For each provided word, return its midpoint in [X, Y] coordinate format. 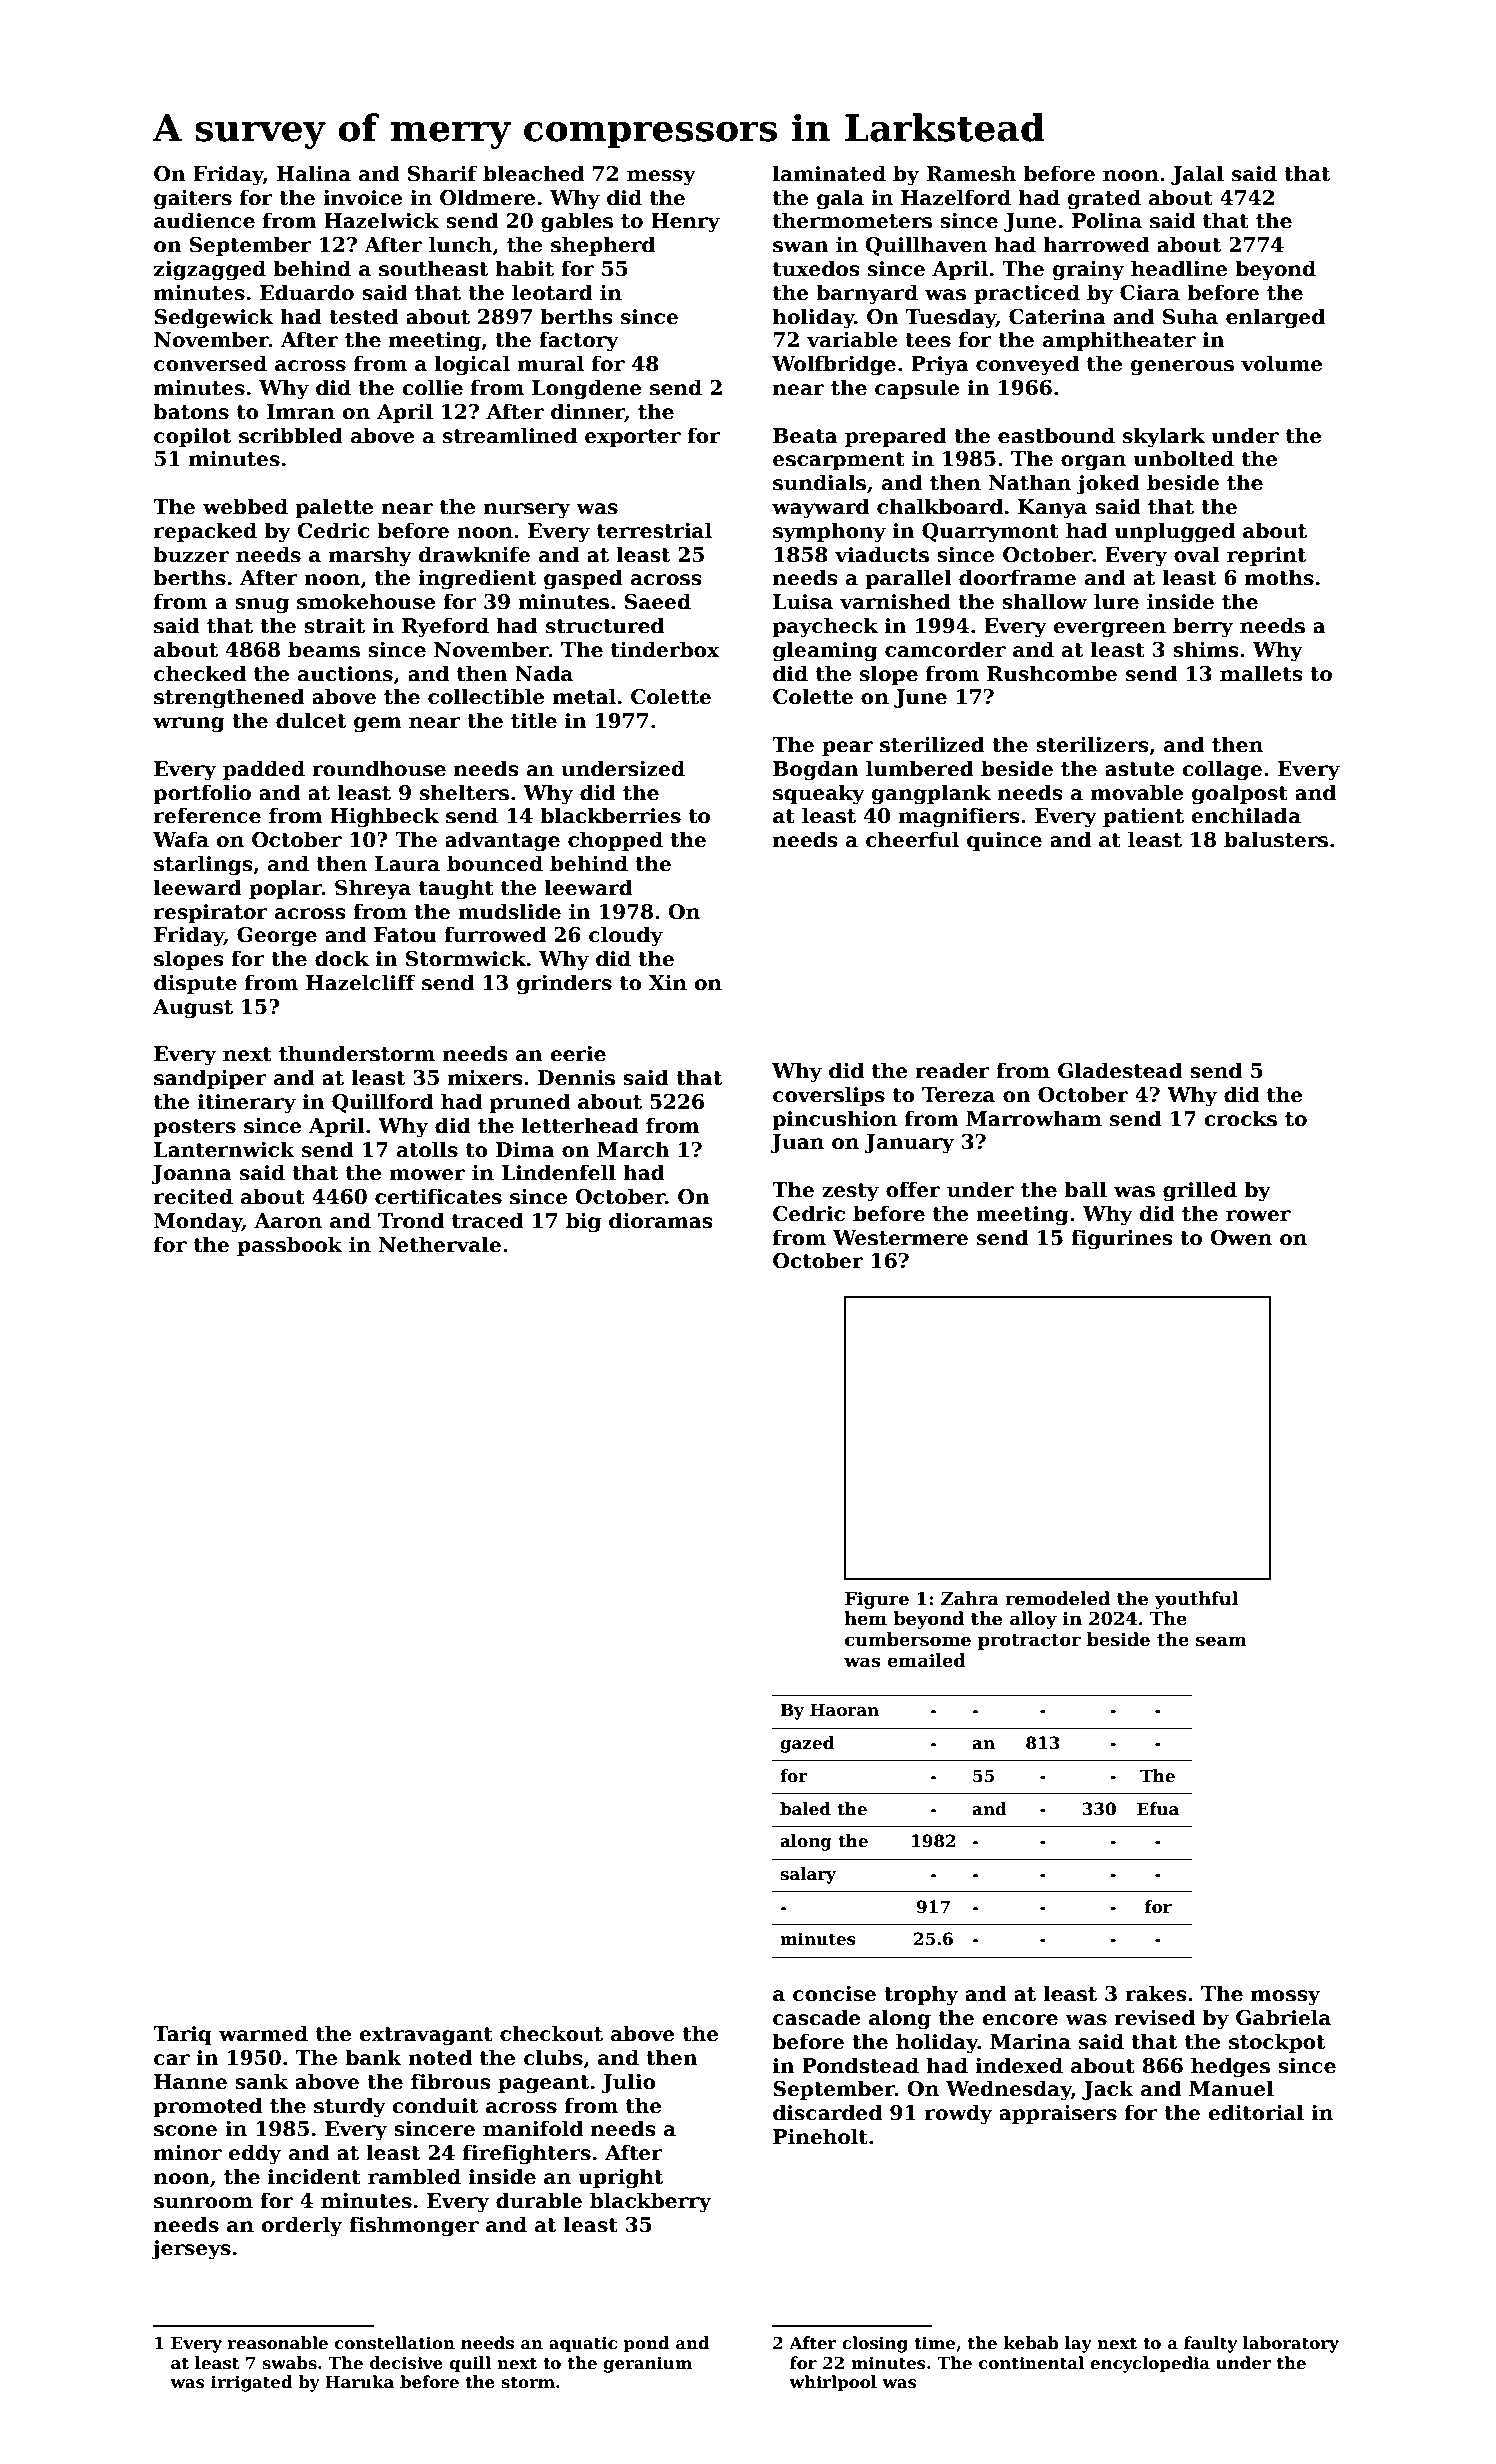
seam [1221, 1641]
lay [1078, 2344]
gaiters [193, 200]
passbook [289, 1246]
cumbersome [908, 1639]
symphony [829, 532]
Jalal [1197, 175]
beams [324, 649]
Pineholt [820, 2136]
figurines [1122, 1239]
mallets [1261, 673]
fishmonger [414, 2226]
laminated [829, 173]
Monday [198, 1222]
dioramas [661, 1220]
